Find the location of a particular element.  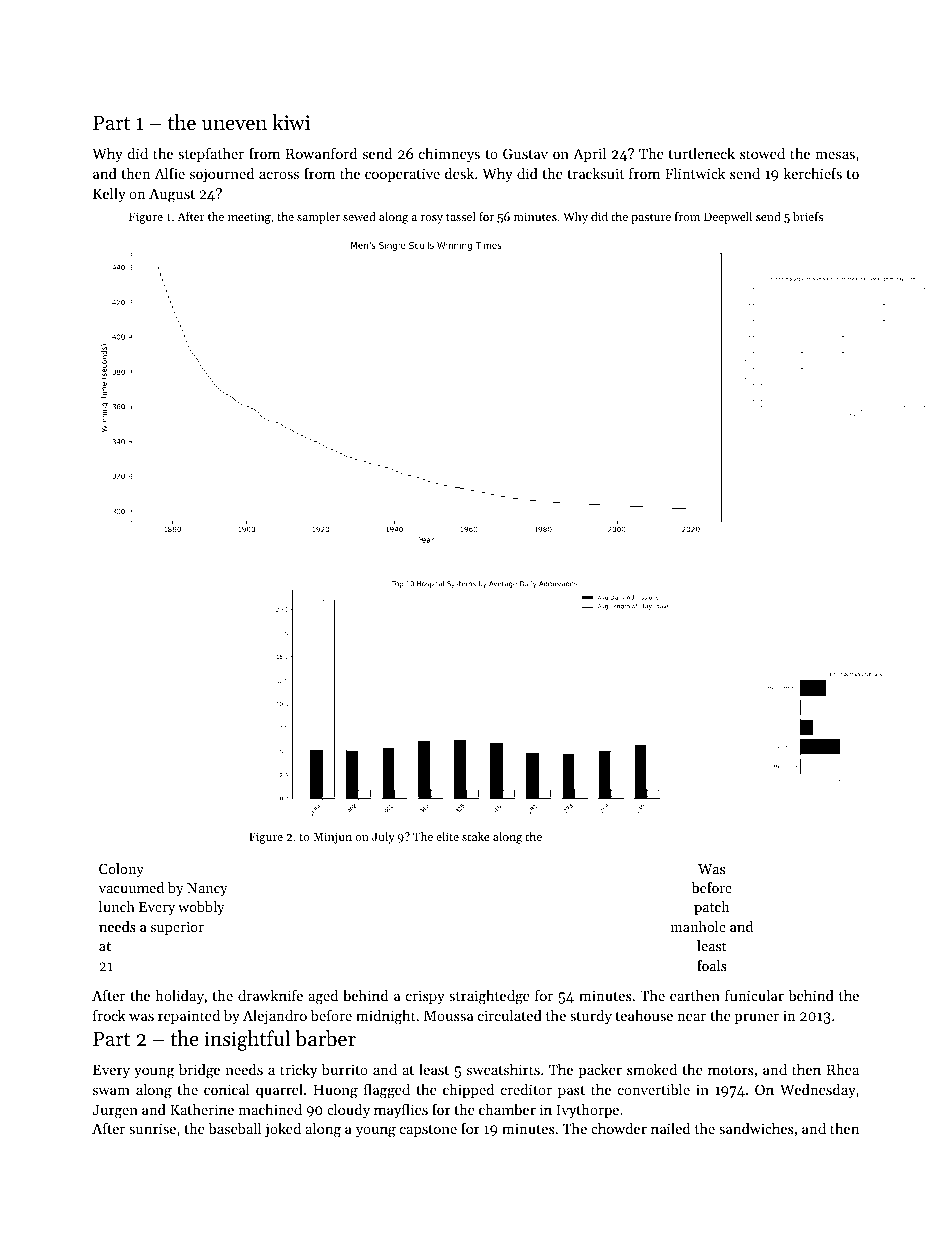

briefs is located at coordinates (808, 216).
